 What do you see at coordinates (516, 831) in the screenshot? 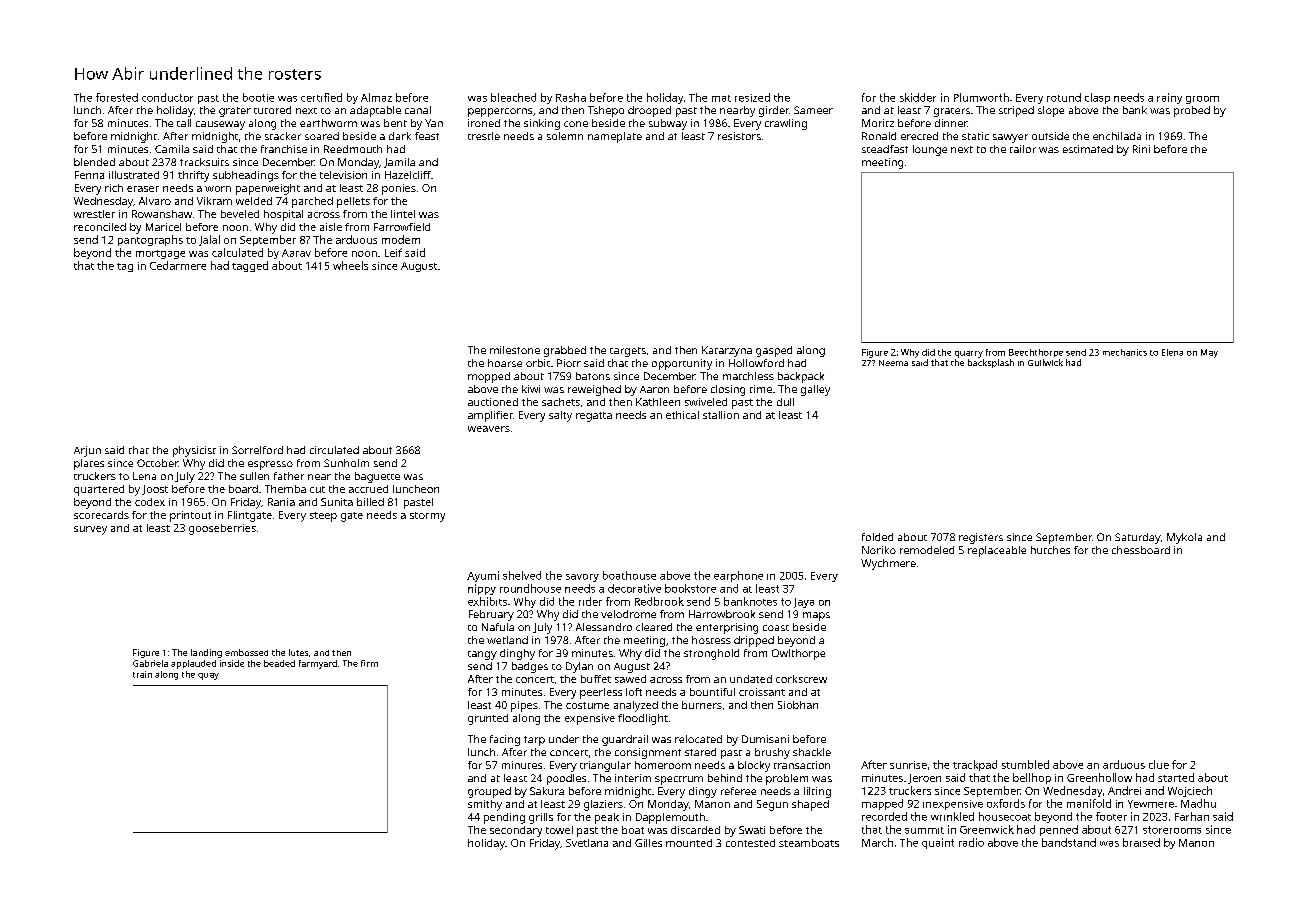
I see `secondary` at bounding box center [516, 831].
